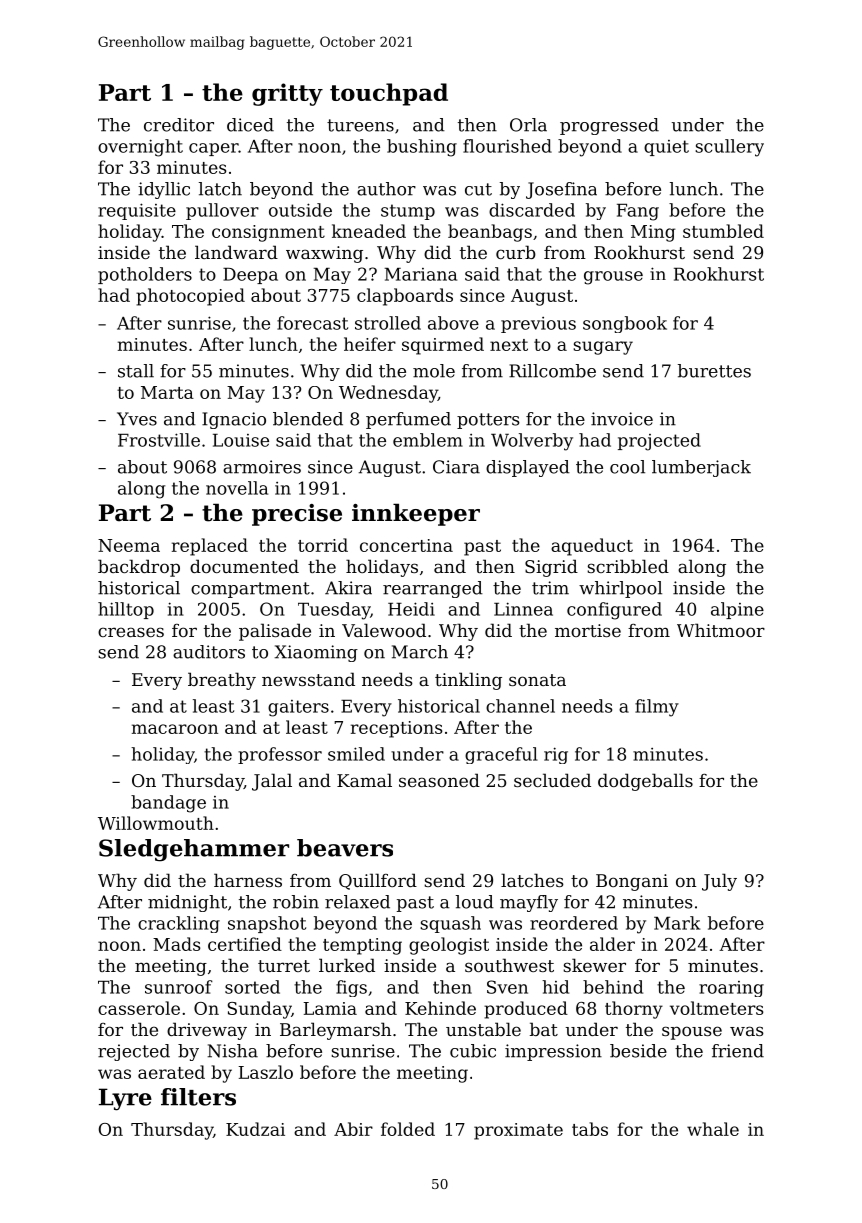 The width and height of the image is (862, 1223). Describe the element at coordinates (324, 254) in the image. I see `waxwing` at that location.
